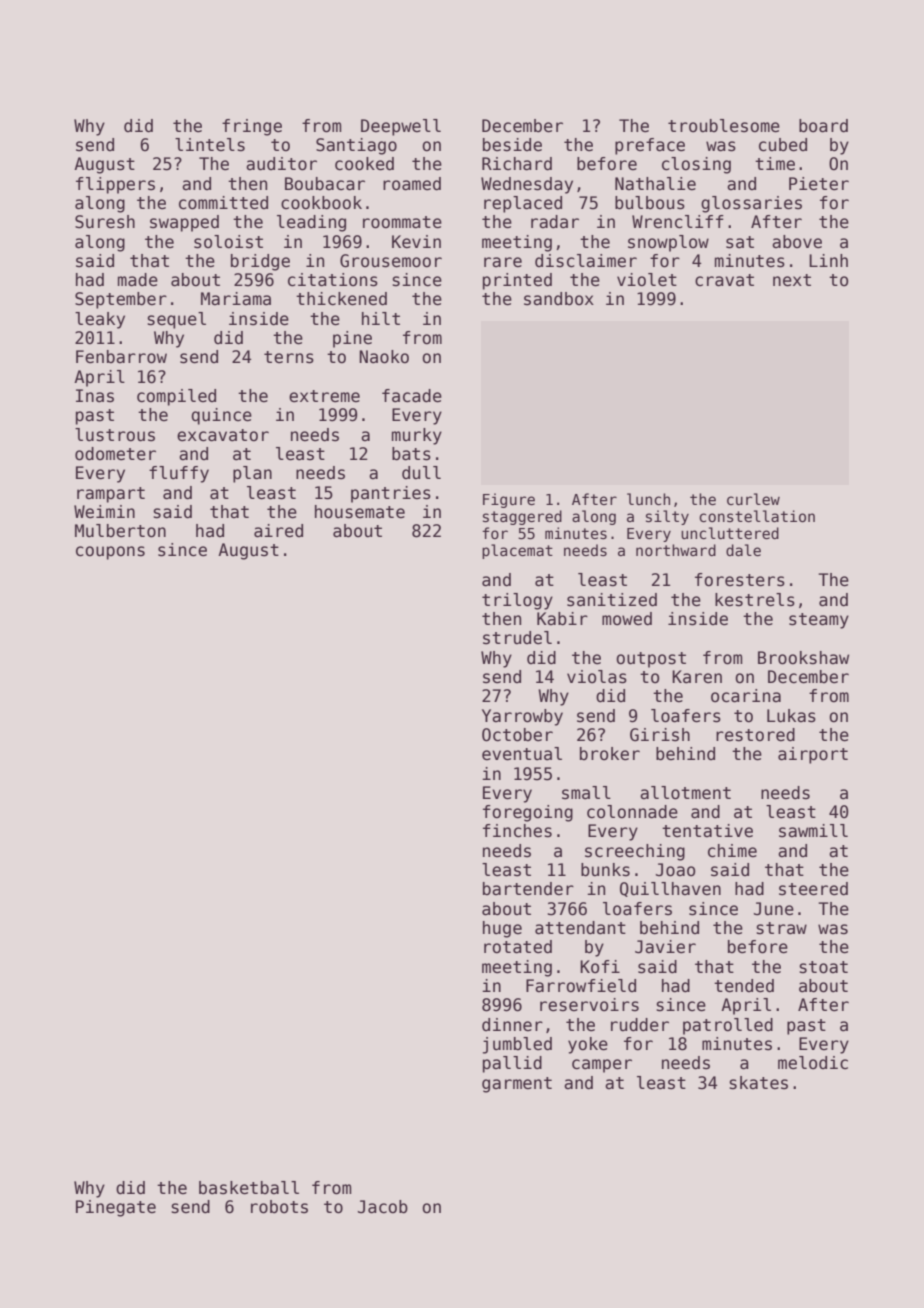 This screenshot has height=1308, width=924. What do you see at coordinates (823, 126) in the screenshot?
I see `board` at bounding box center [823, 126].
